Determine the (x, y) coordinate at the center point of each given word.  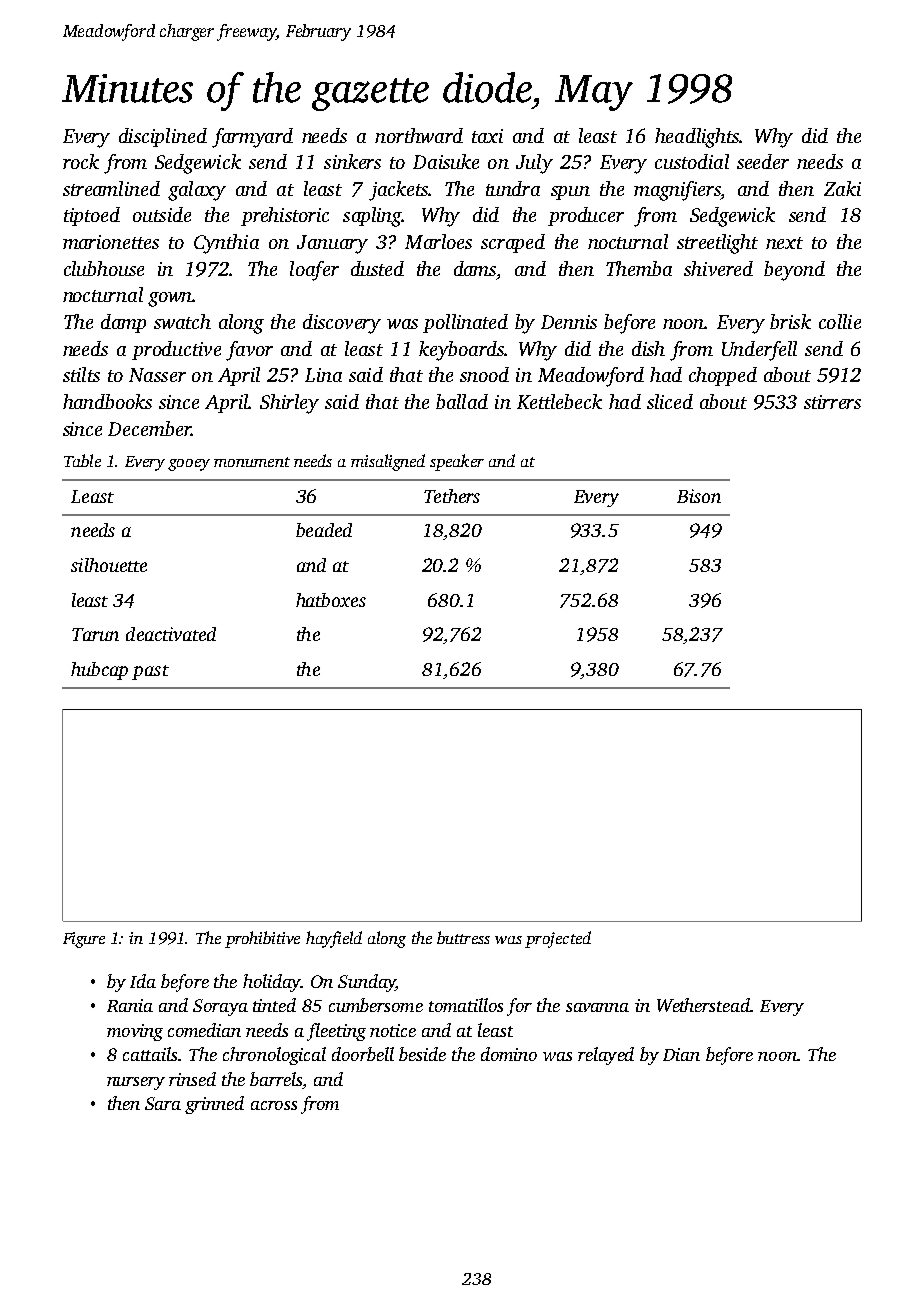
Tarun (95, 634)
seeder (763, 161)
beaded (324, 530)
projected (558, 939)
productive (176, 350)
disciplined (163, 137)
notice (393, 1030)
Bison (699, 496)
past (150, 672)
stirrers (832, 402)
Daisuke (446, 161)
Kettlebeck (559, 401)
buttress (463, 937)
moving (135, 1032)
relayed (606, 1056)
